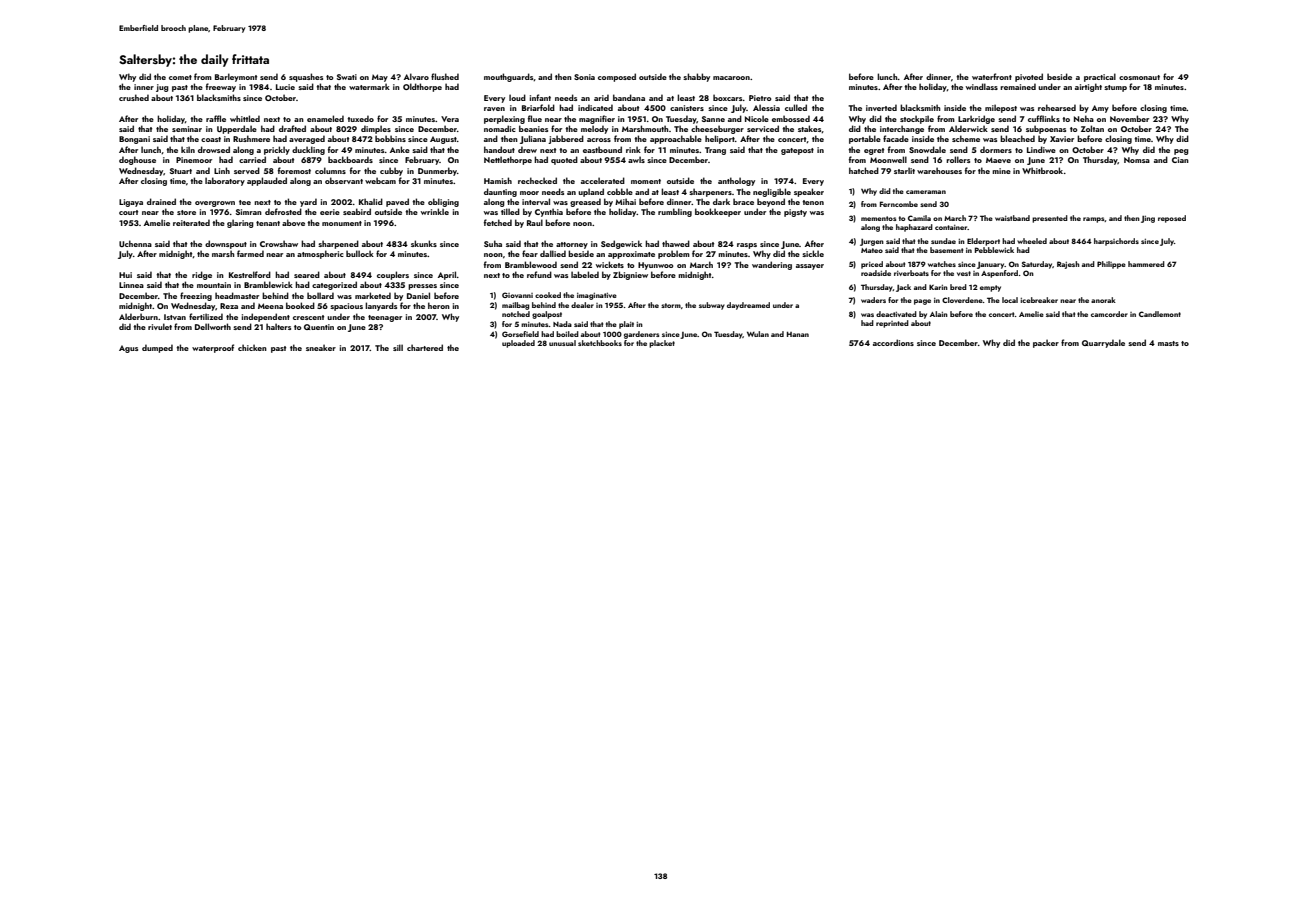 This page has width=1308, height=924. What do you see at coordinates (1046, 343) in the page?
I see `packer` at bounding box center [1046, 343].
